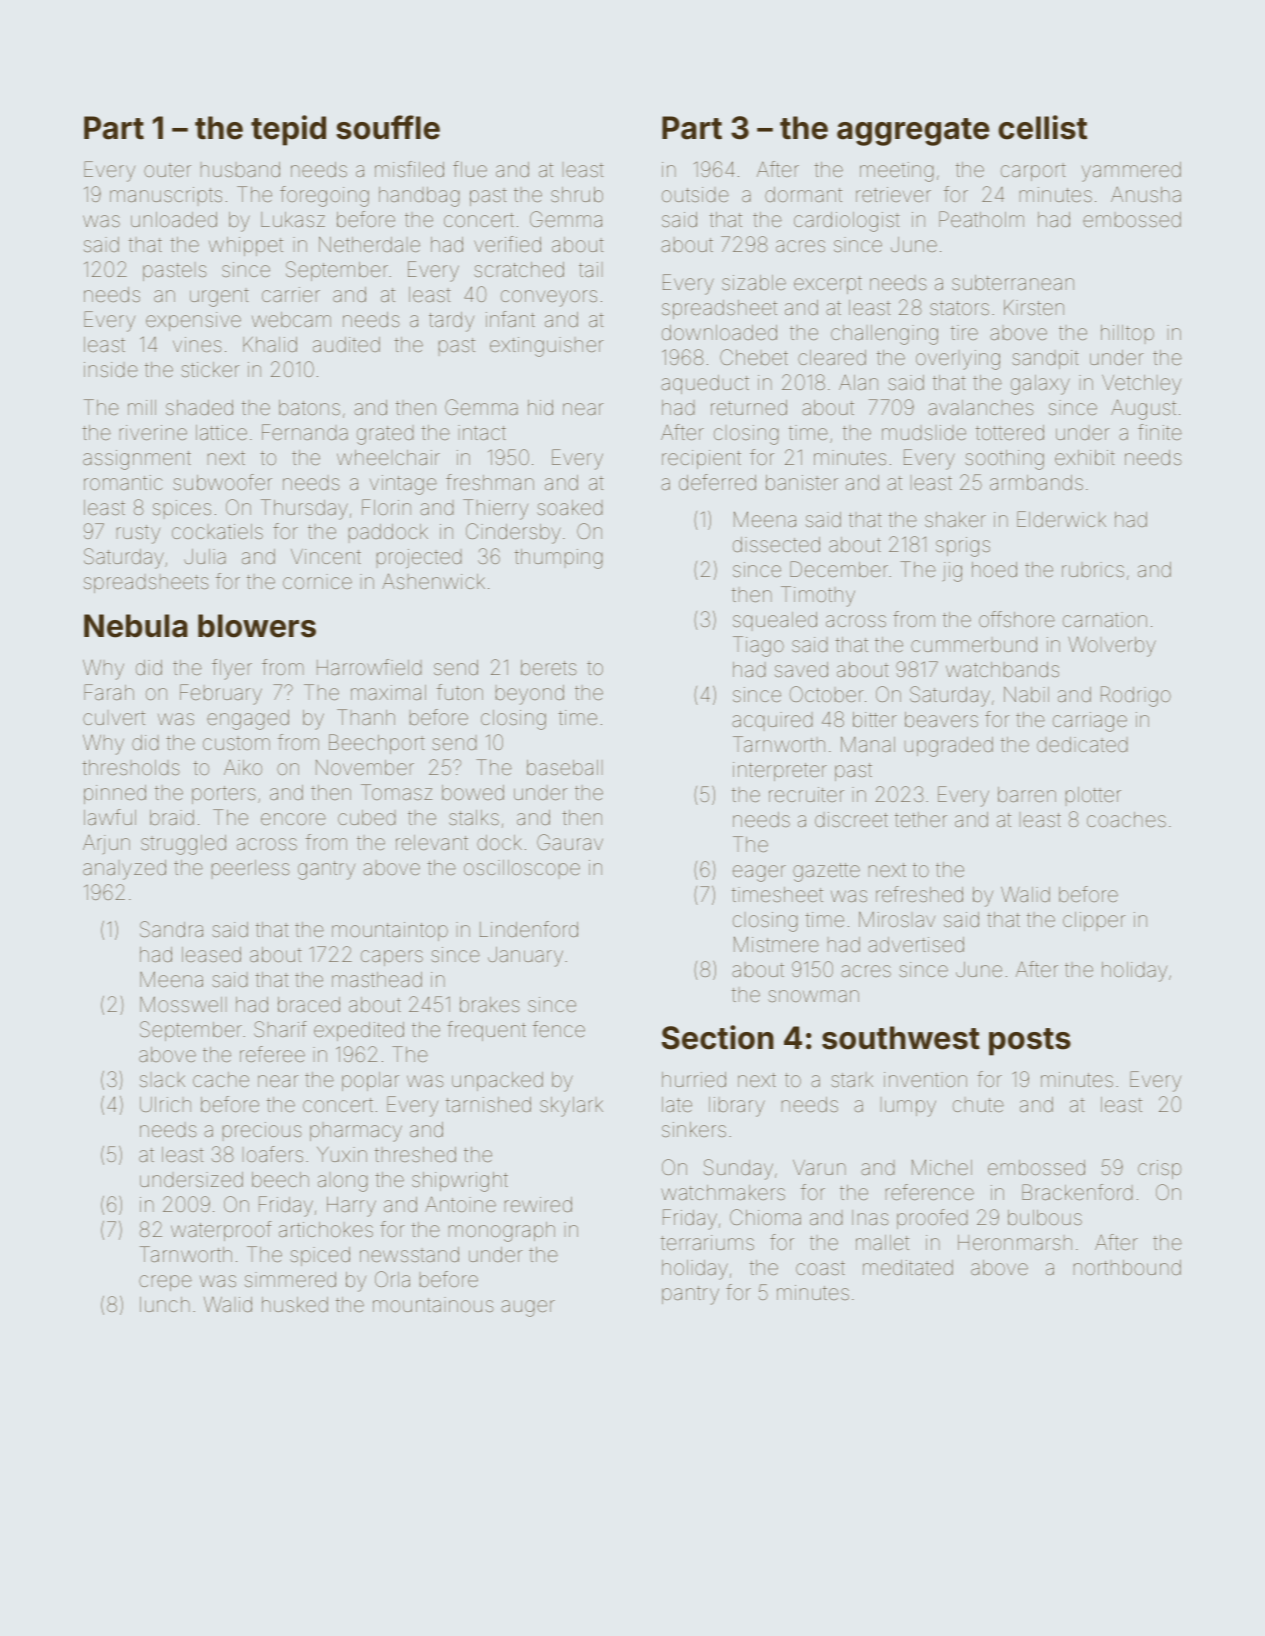 The image size is (1265, 1636). What do you see at coordinates (1042, 127) in the screenshot?
I see `cellist` at bounding box center [1042, 127].
